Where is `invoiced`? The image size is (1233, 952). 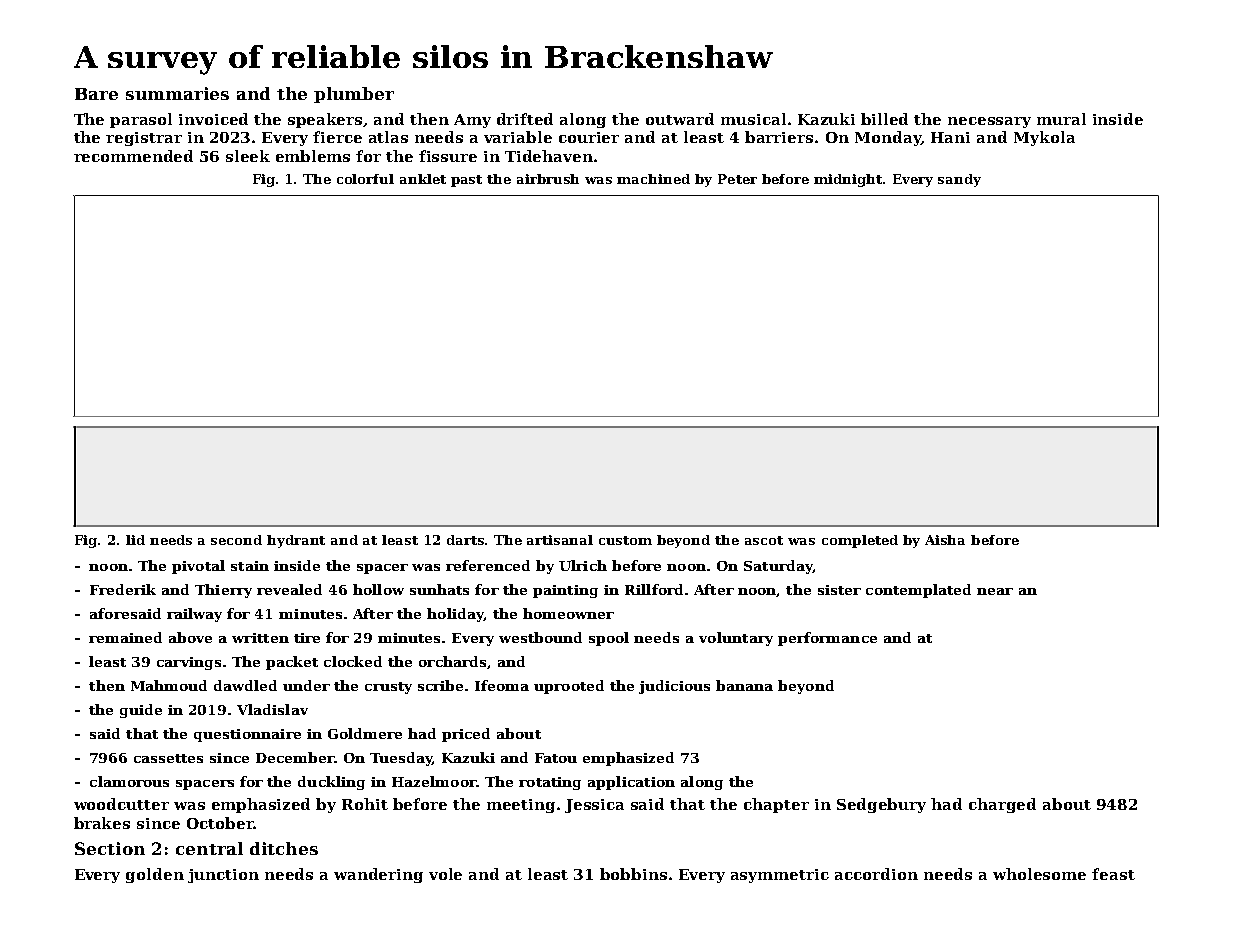 invoiced is located at coordinates (213, 119).
